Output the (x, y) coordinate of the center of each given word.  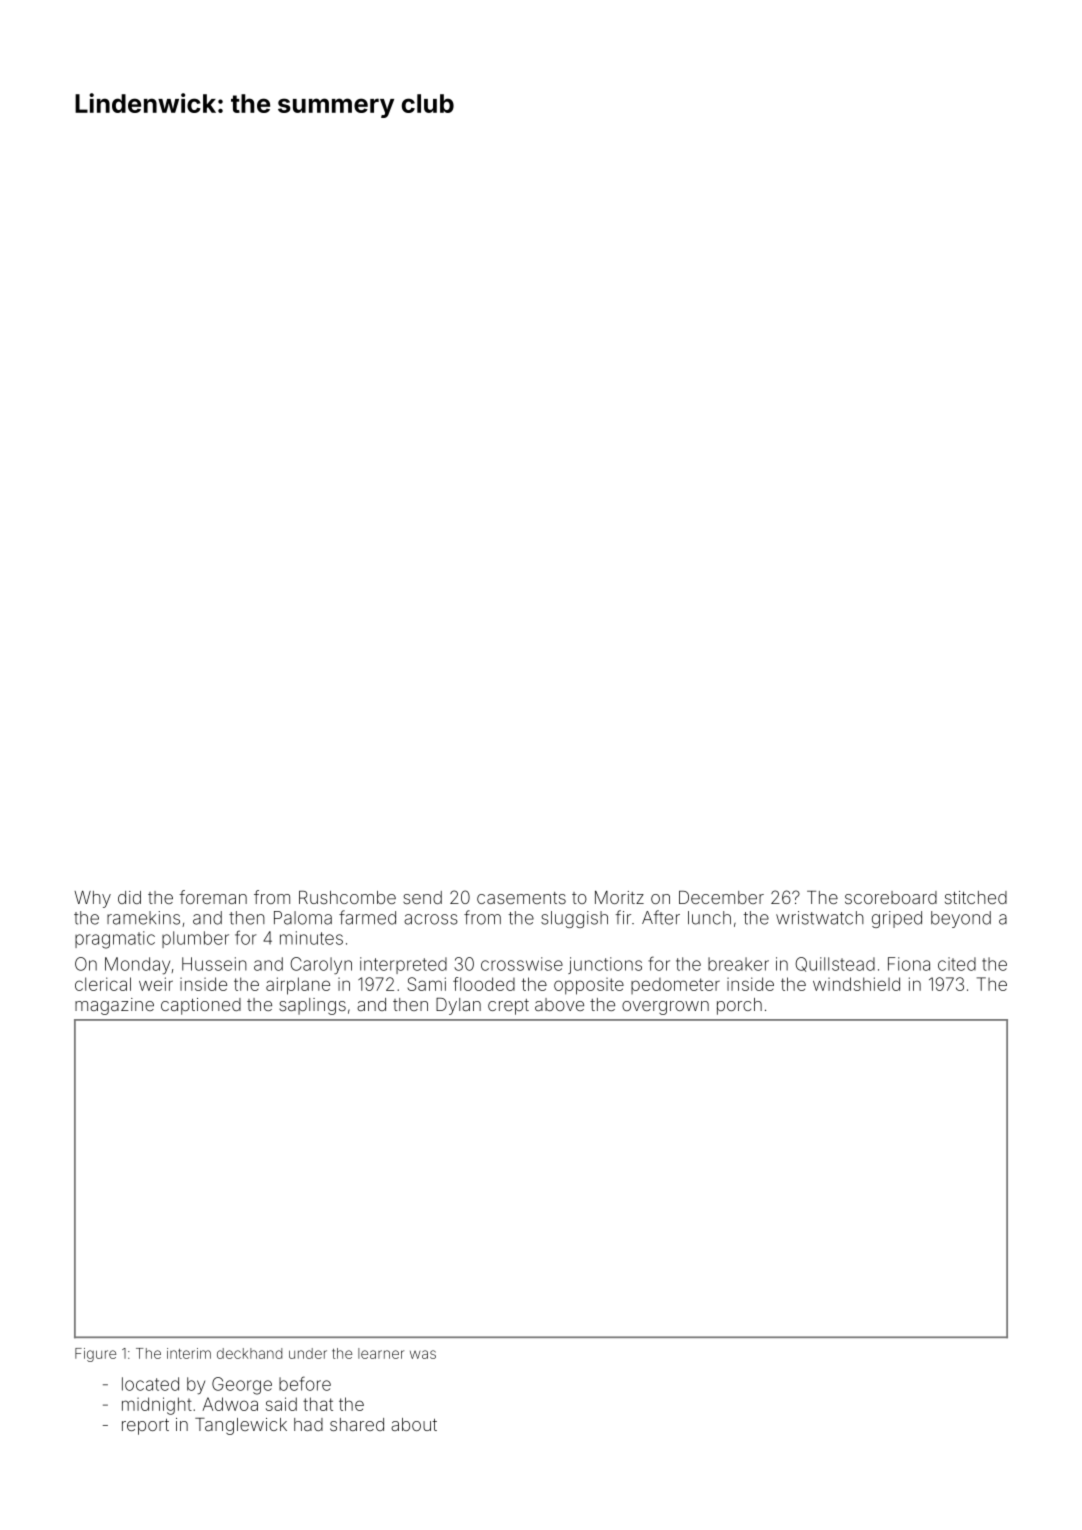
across (431, 919)
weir (156, 984)
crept (508, 1007)
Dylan (458, 1006)
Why (92, 899)
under (308, 1353)
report (145, 1427)
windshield (856, 984)
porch (739, 1006)
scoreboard (891, 897)
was (423, 1354)
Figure (95, 1355)
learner (381, 1353)
